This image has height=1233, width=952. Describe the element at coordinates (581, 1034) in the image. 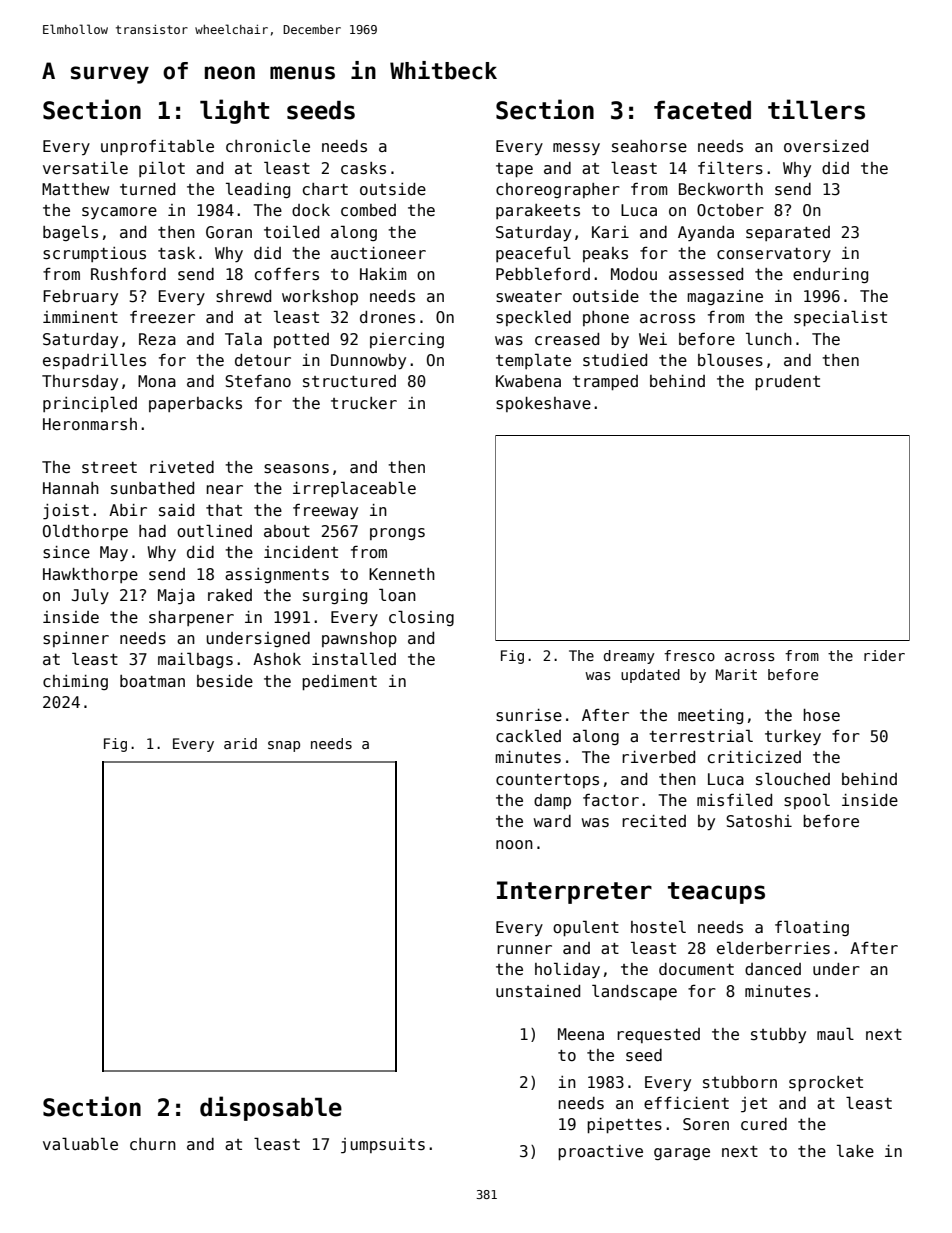

I see `Meena` at that location.
